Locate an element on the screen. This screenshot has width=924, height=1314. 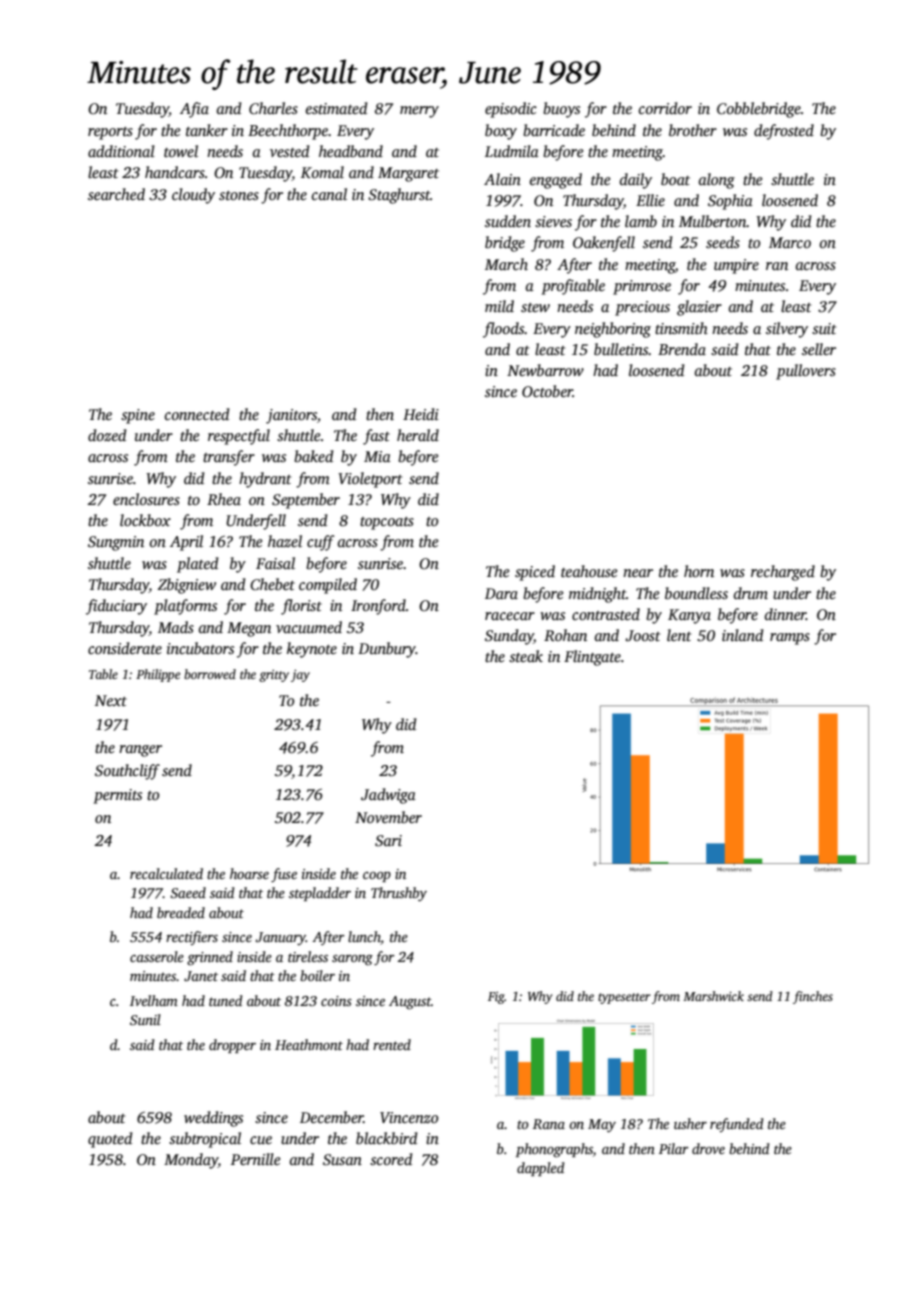
Jadwiga is located at coordinates (388, 796).
